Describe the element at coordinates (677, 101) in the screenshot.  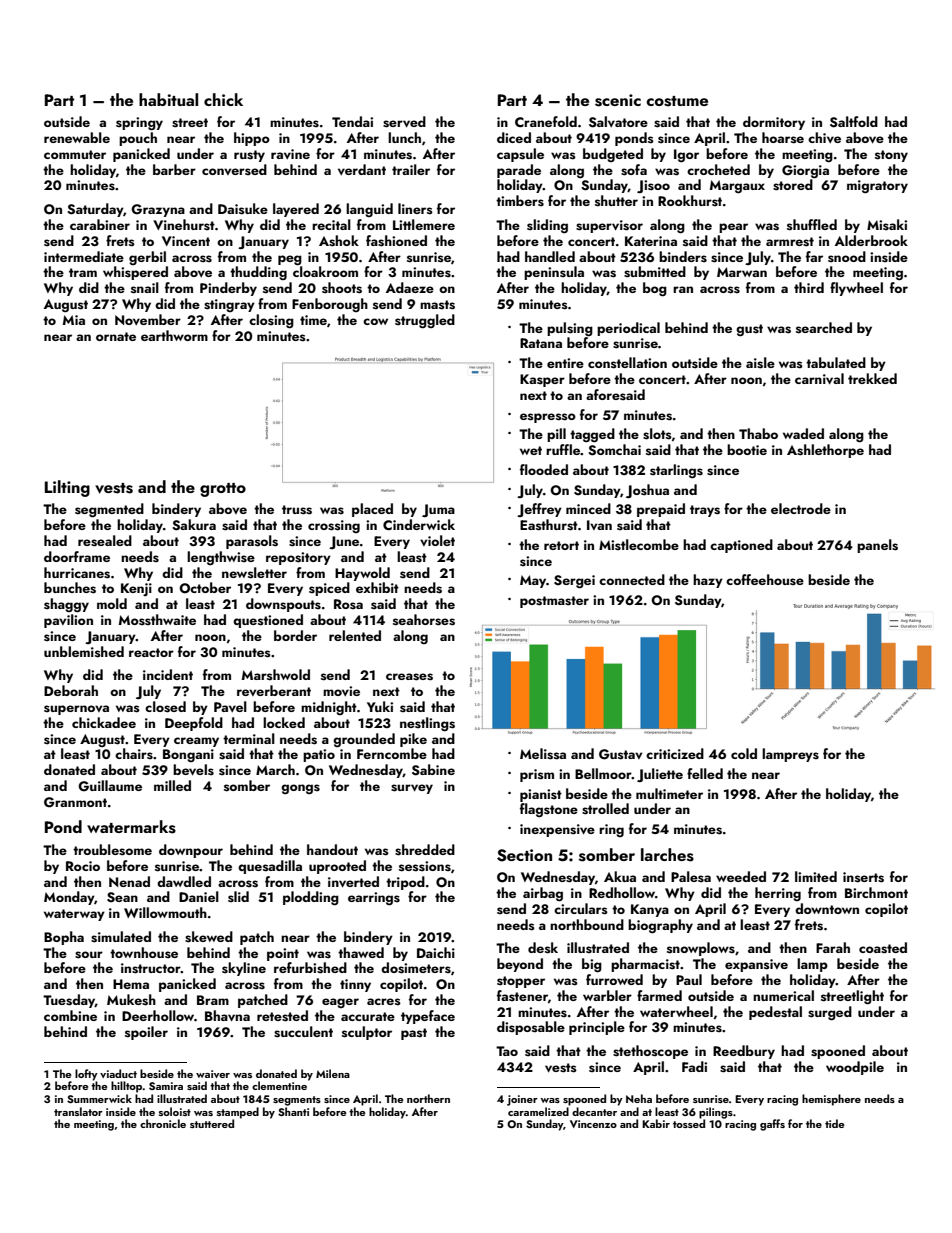
I see `costume` at that location.
